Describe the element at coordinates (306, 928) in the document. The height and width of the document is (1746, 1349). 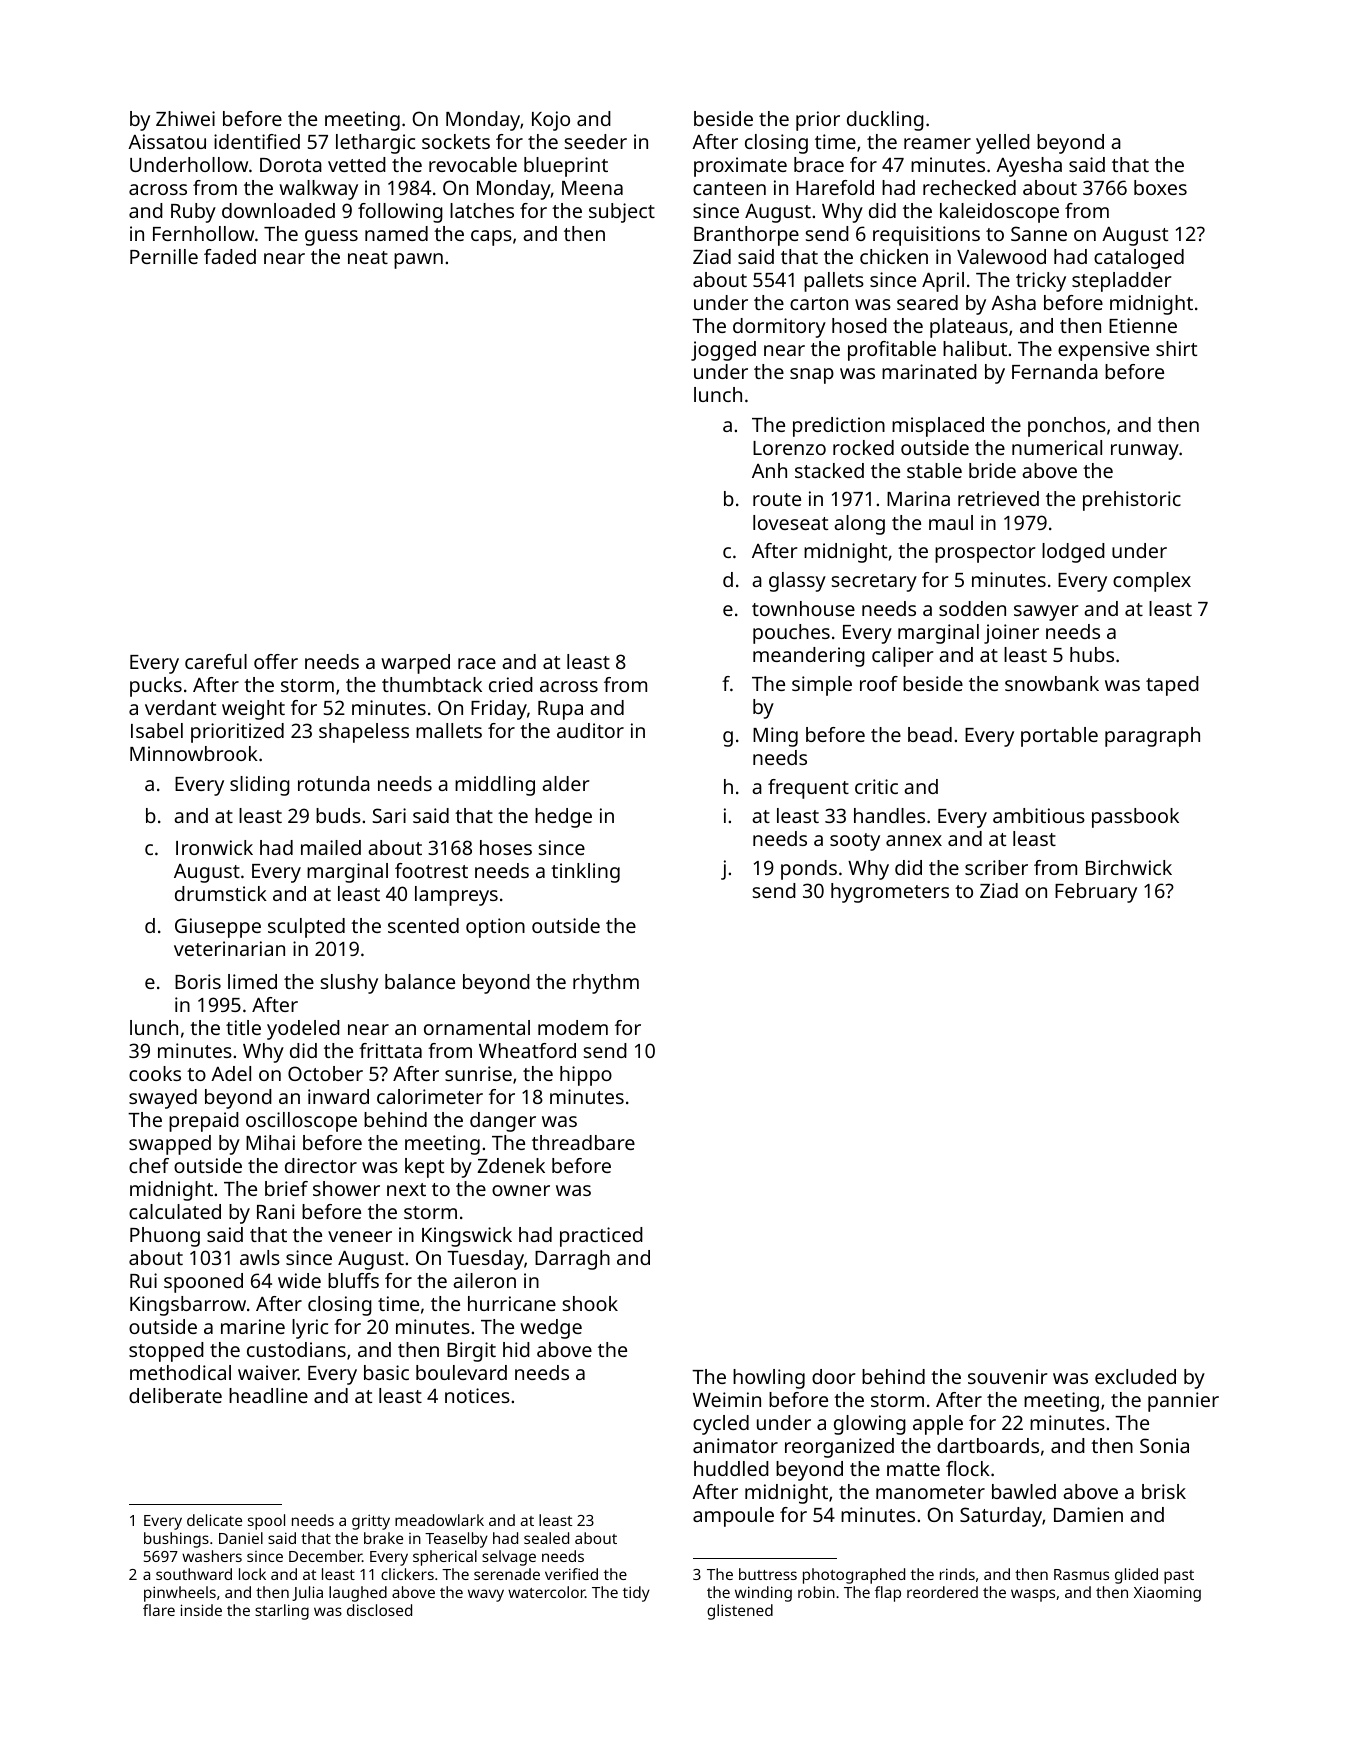
I see `sculpted` at that location.
